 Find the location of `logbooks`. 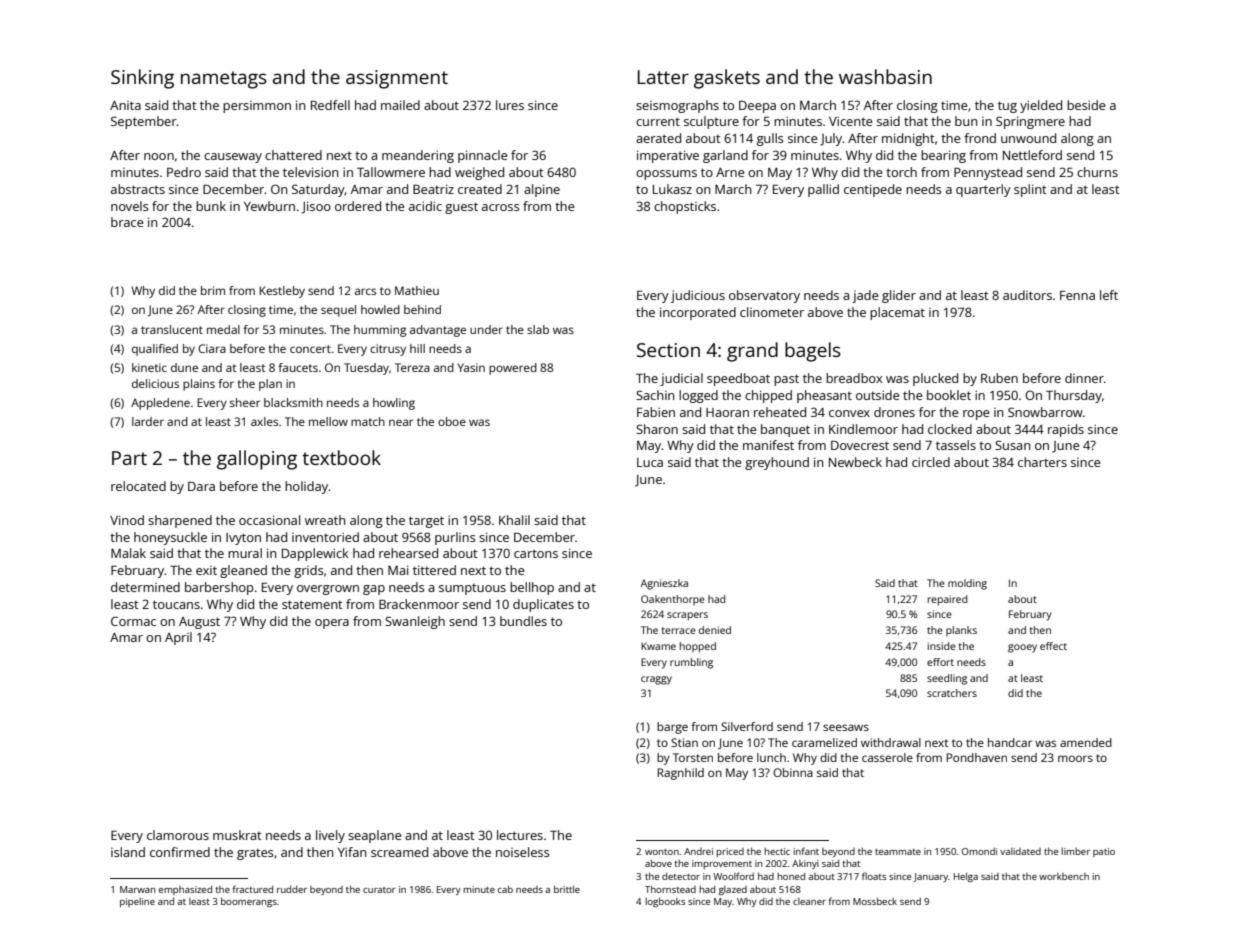

logbooks is located at coordinates (665, 902).
